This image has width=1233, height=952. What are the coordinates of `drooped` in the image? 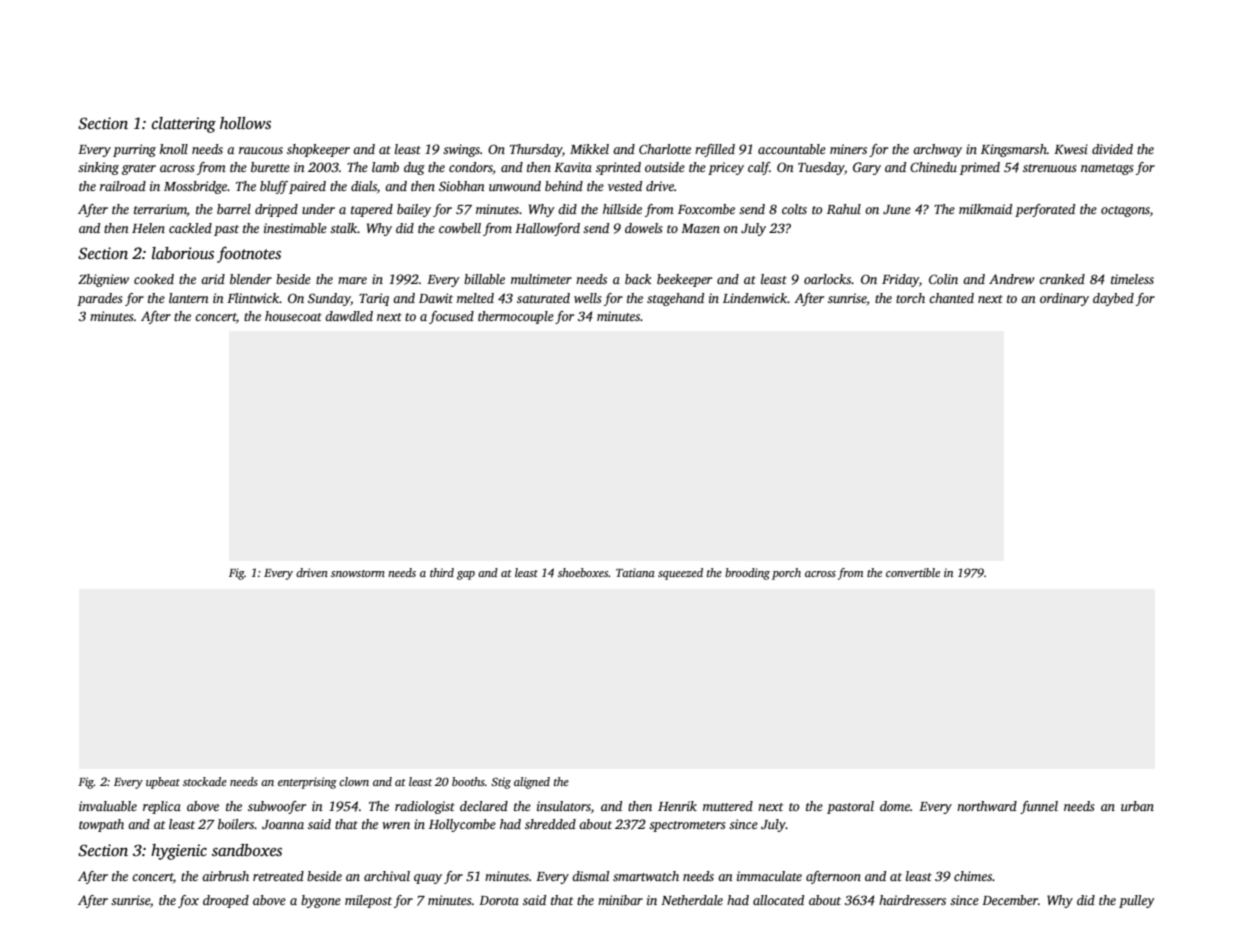 It's located at (226, 901).
